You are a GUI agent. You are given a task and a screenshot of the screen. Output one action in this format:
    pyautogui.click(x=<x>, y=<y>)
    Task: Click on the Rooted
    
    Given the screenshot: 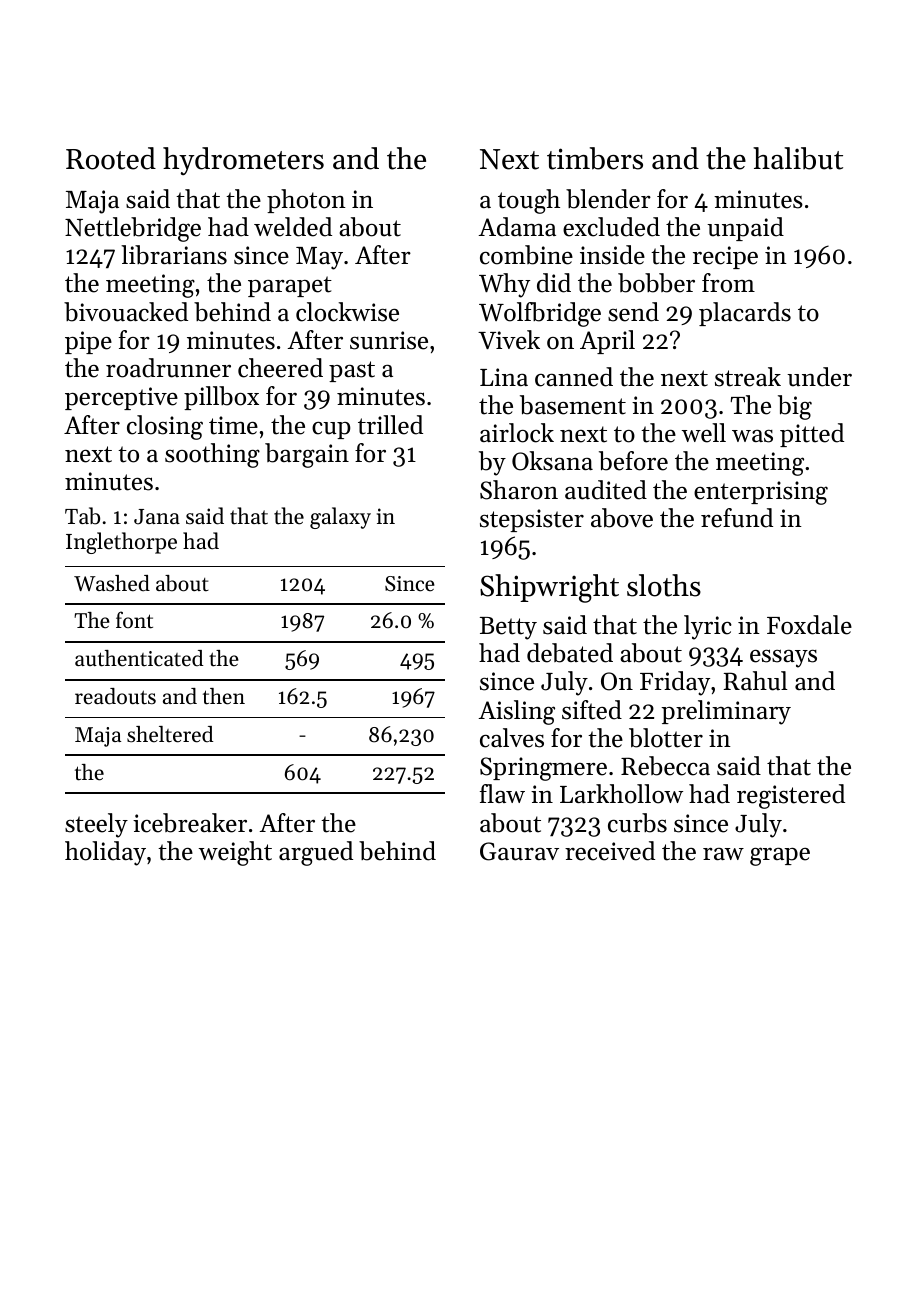 What is the action you would take?
    pyautogui.click(x=111, y=158)
